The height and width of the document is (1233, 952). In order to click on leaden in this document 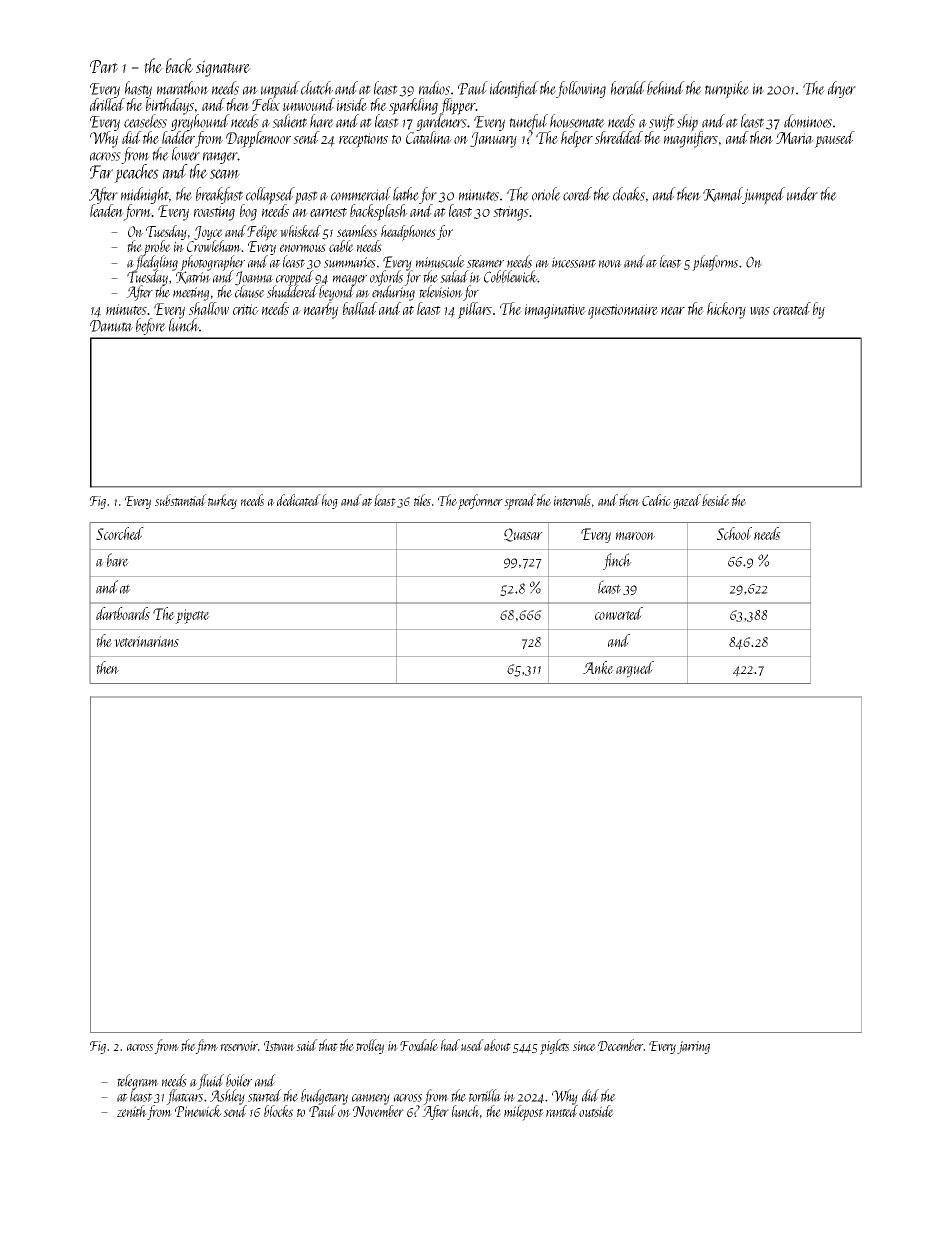, I will do `click(107, 210)`.
